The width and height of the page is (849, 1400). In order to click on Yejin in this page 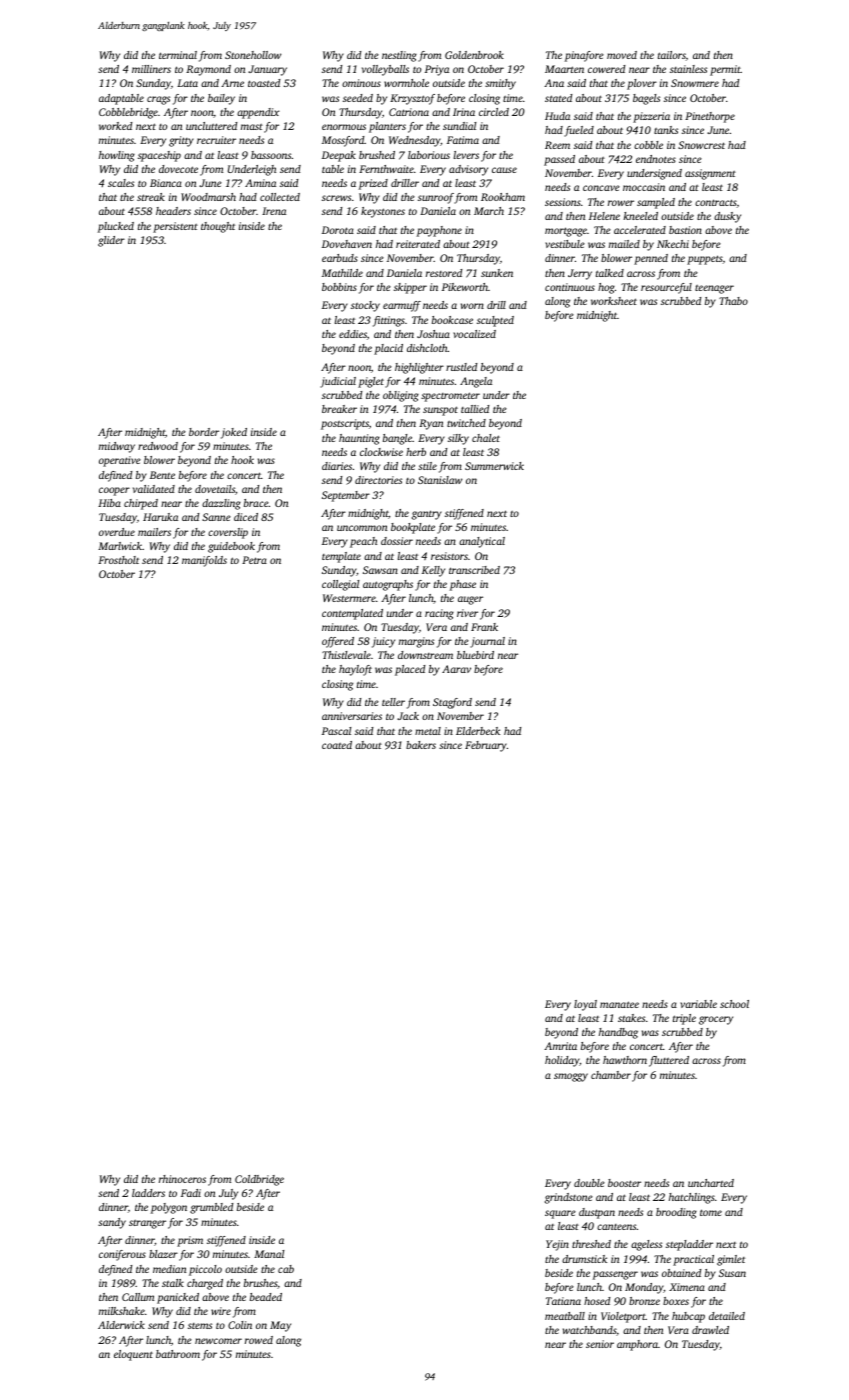, I will do `click(557, 1245)`.
